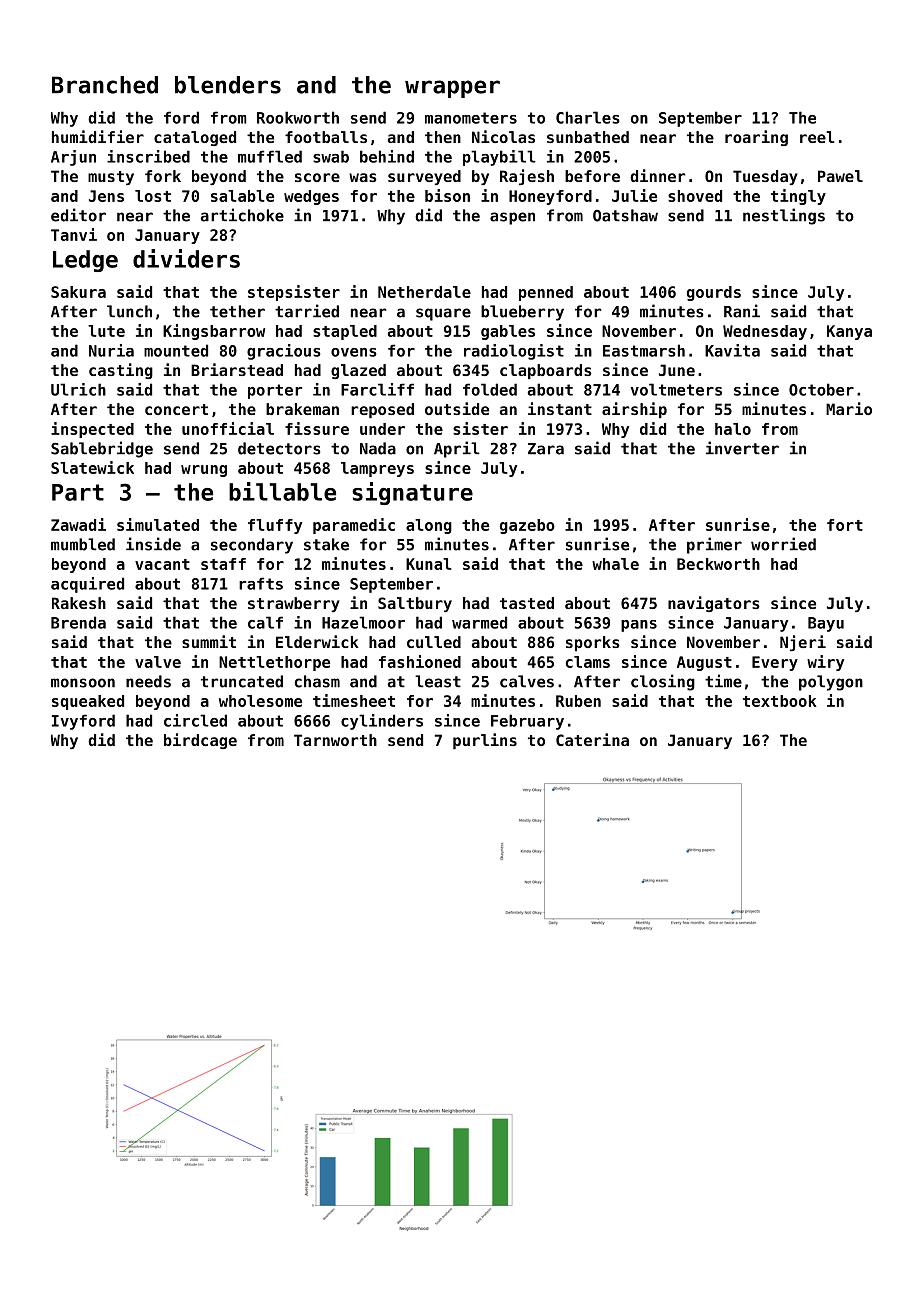 The height and width of the document is (1308, 924). Describe the element at coordinates (485, 741) in the document. I see `purlins` at that location.
